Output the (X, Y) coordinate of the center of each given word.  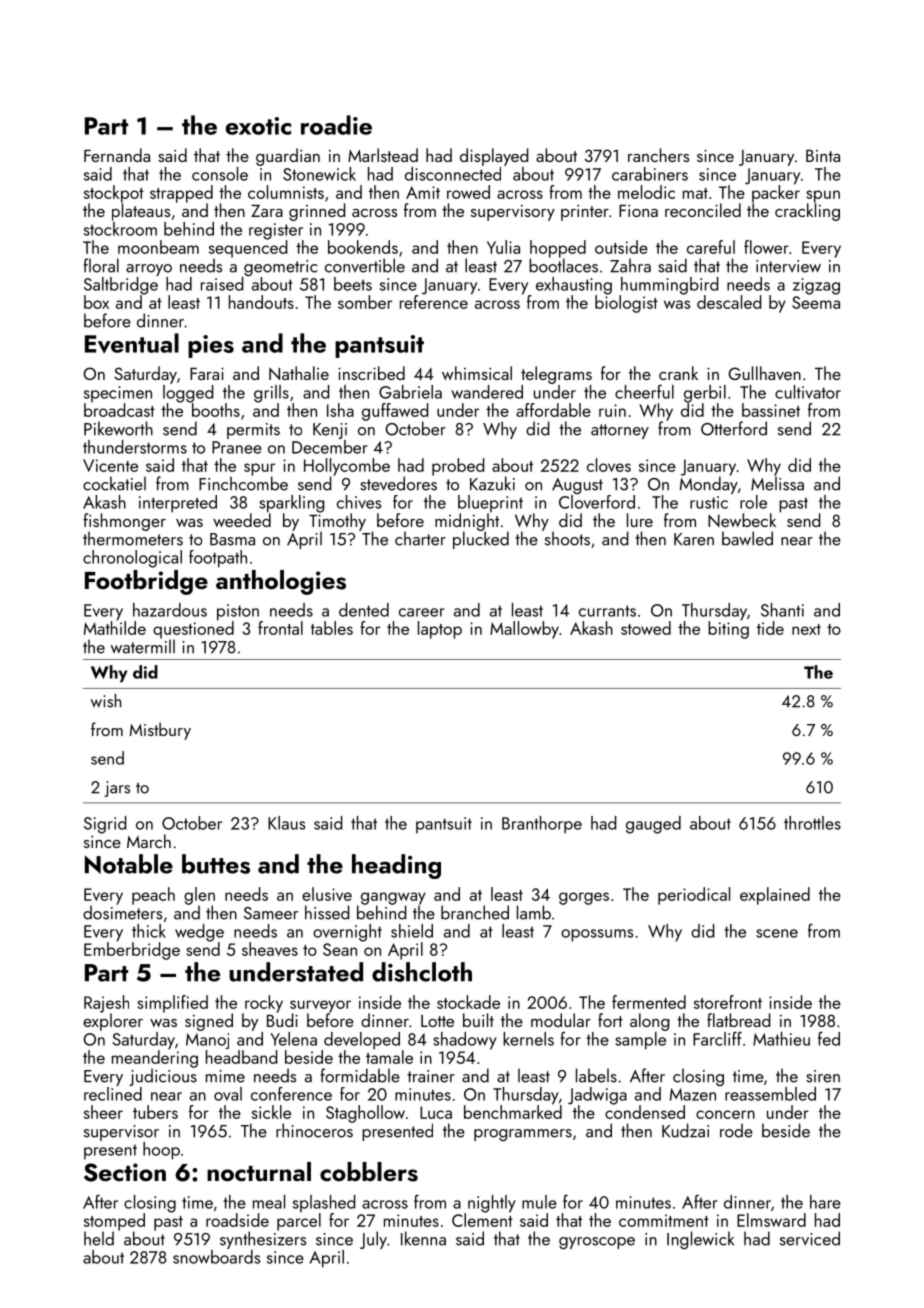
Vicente (110, 465)
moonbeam (158, 247)
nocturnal (259, 1171)
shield (412, 931)
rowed (468, 192)
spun (823, 196)
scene (777, 933)
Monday (709, 485)
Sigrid (105, 825)
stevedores (398, 483)
